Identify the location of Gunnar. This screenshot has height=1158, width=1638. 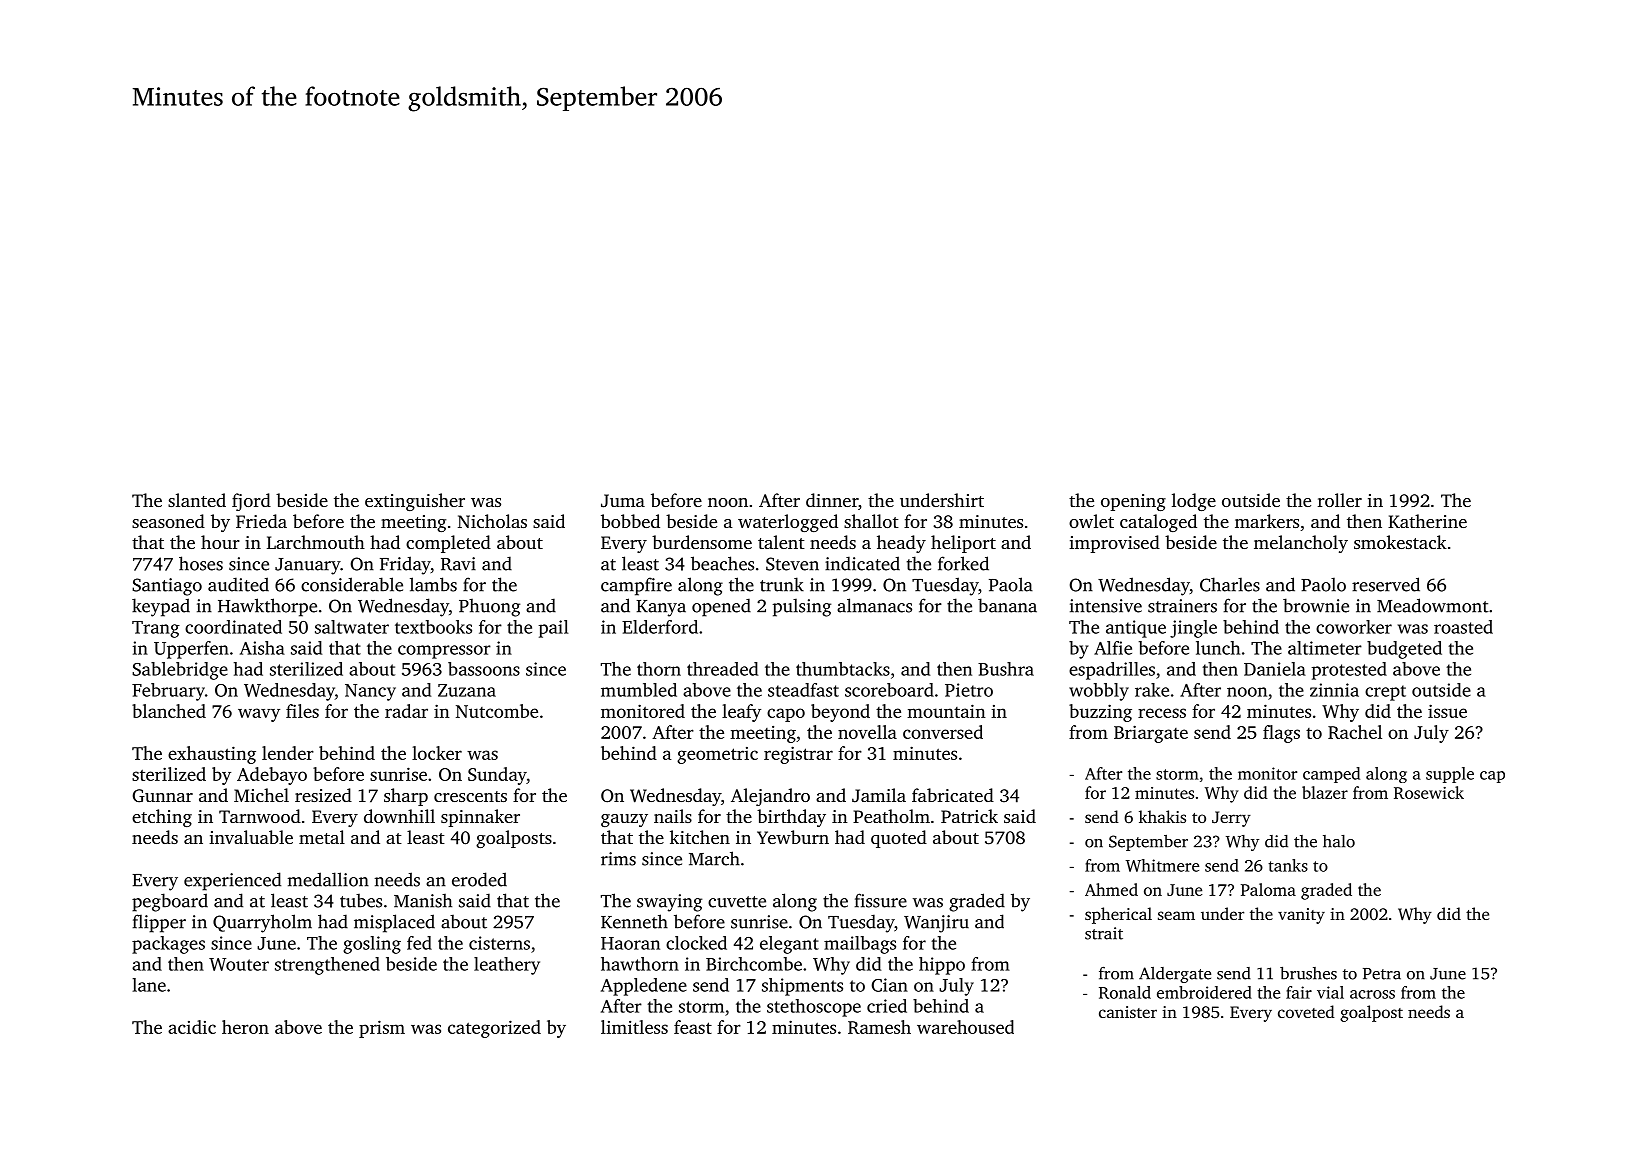
(163, 796).
